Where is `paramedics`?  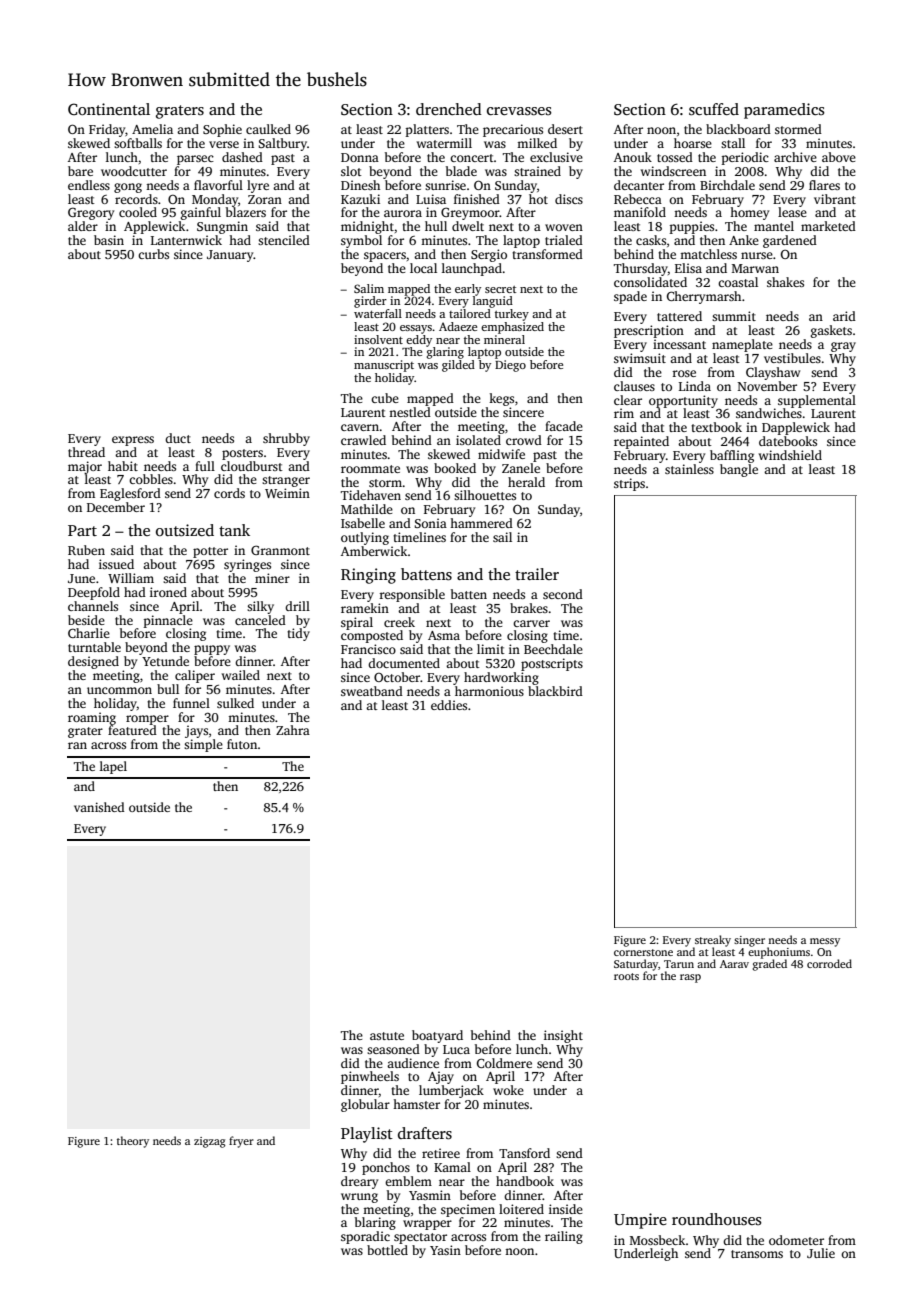
paramedics is located at coordinates (784, 111).
